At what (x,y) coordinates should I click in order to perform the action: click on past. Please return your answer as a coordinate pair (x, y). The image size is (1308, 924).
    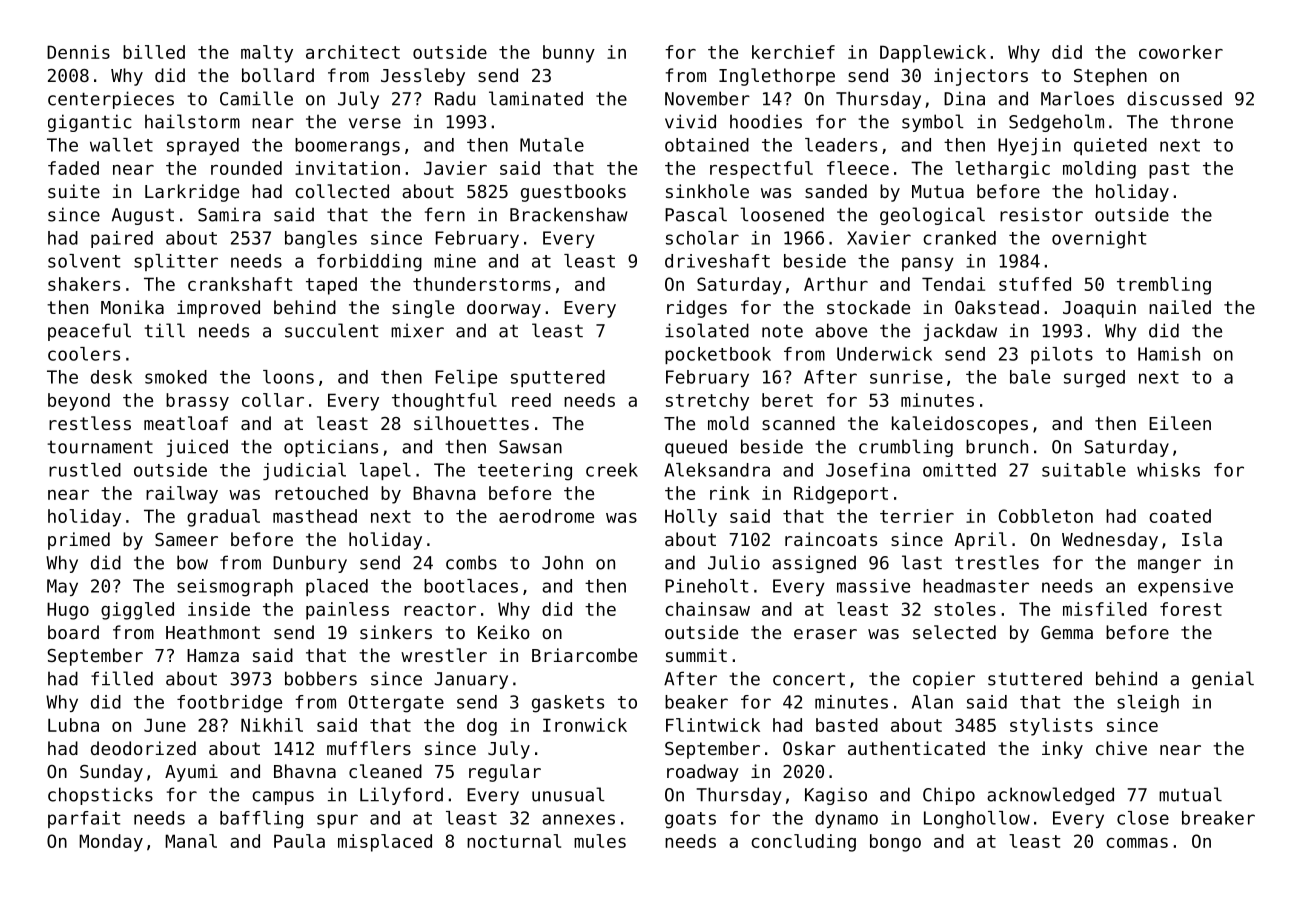
    Looking at the image, I should click on (1169, 170).
